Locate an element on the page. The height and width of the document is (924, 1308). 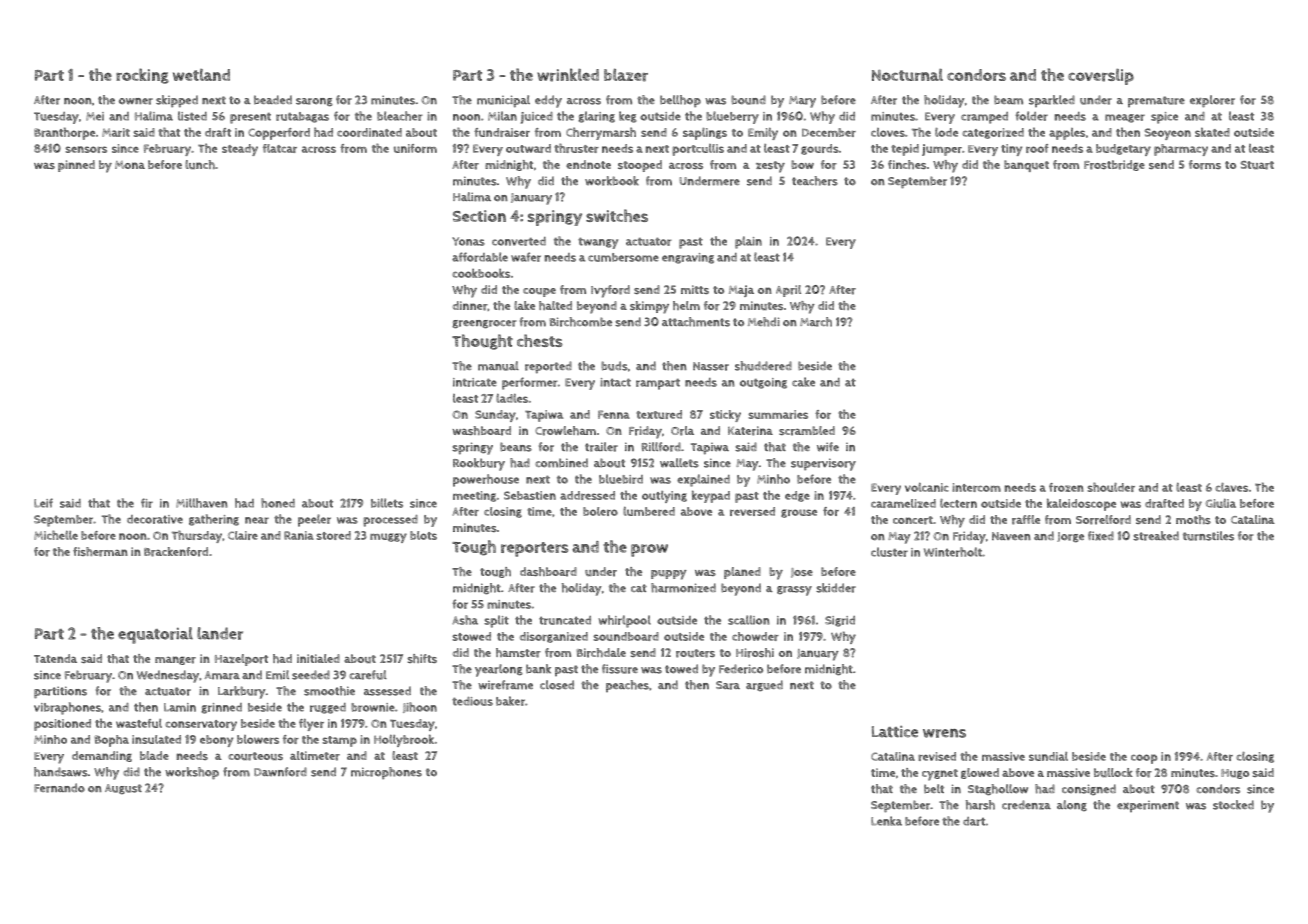
vibraphones is located at coordinates (67, 708).
